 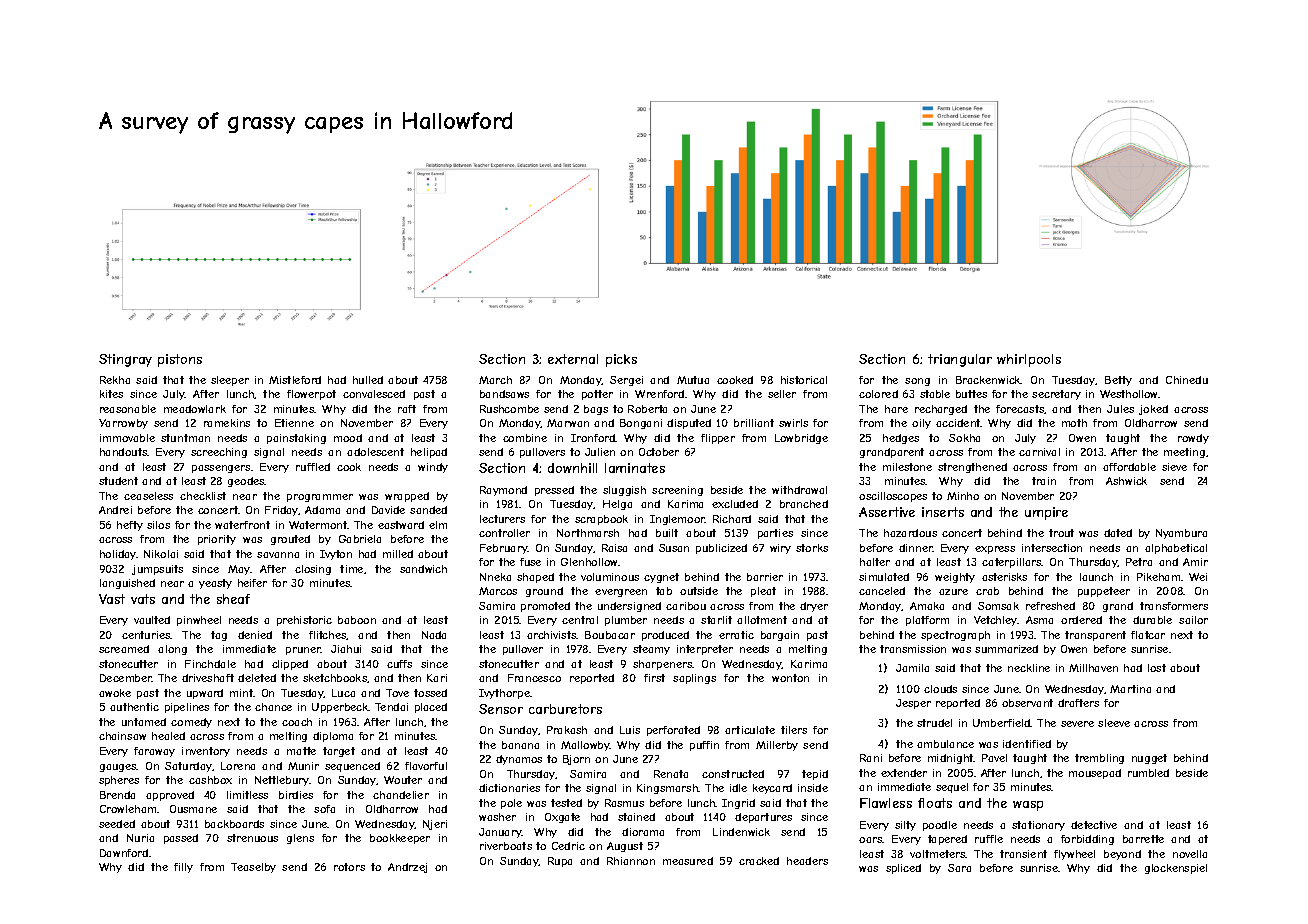 I want to click on grouted, so click(x=290, y=540).
